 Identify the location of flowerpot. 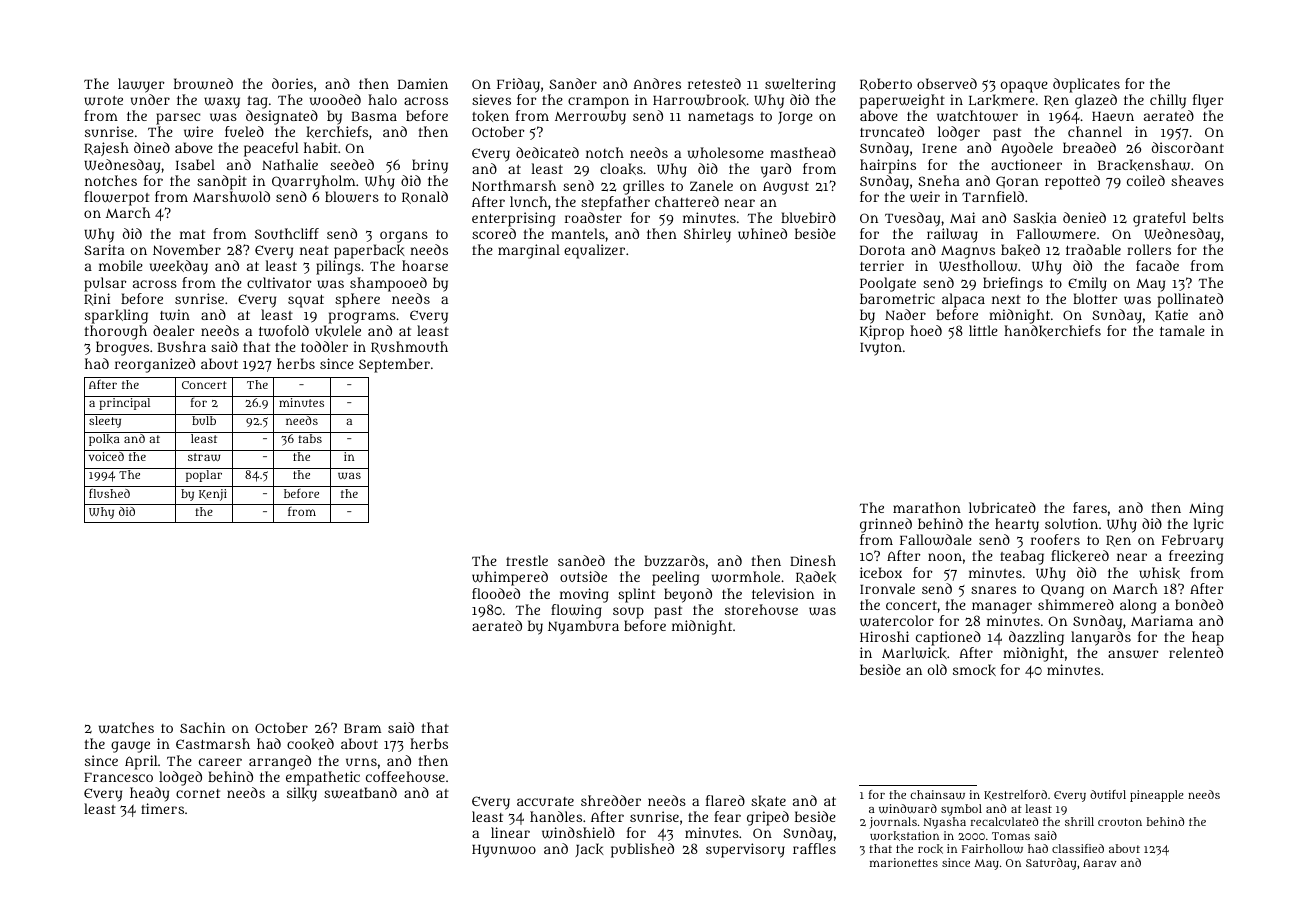
(117, 198).
